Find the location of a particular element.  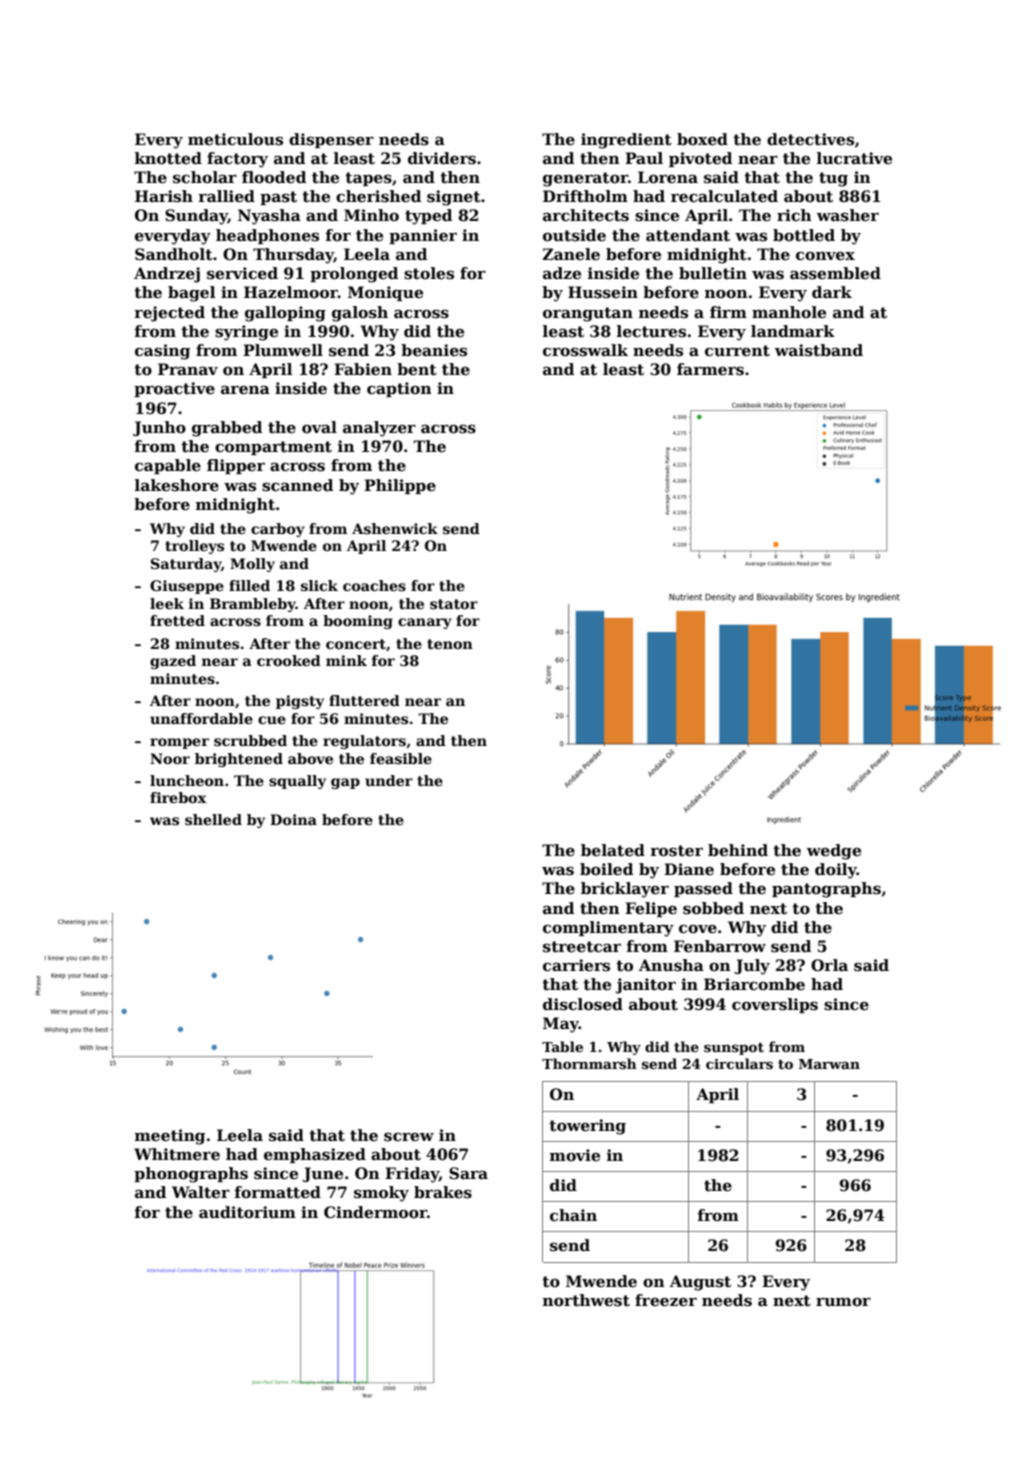

Sara is located at coordinates (468, 1173).
